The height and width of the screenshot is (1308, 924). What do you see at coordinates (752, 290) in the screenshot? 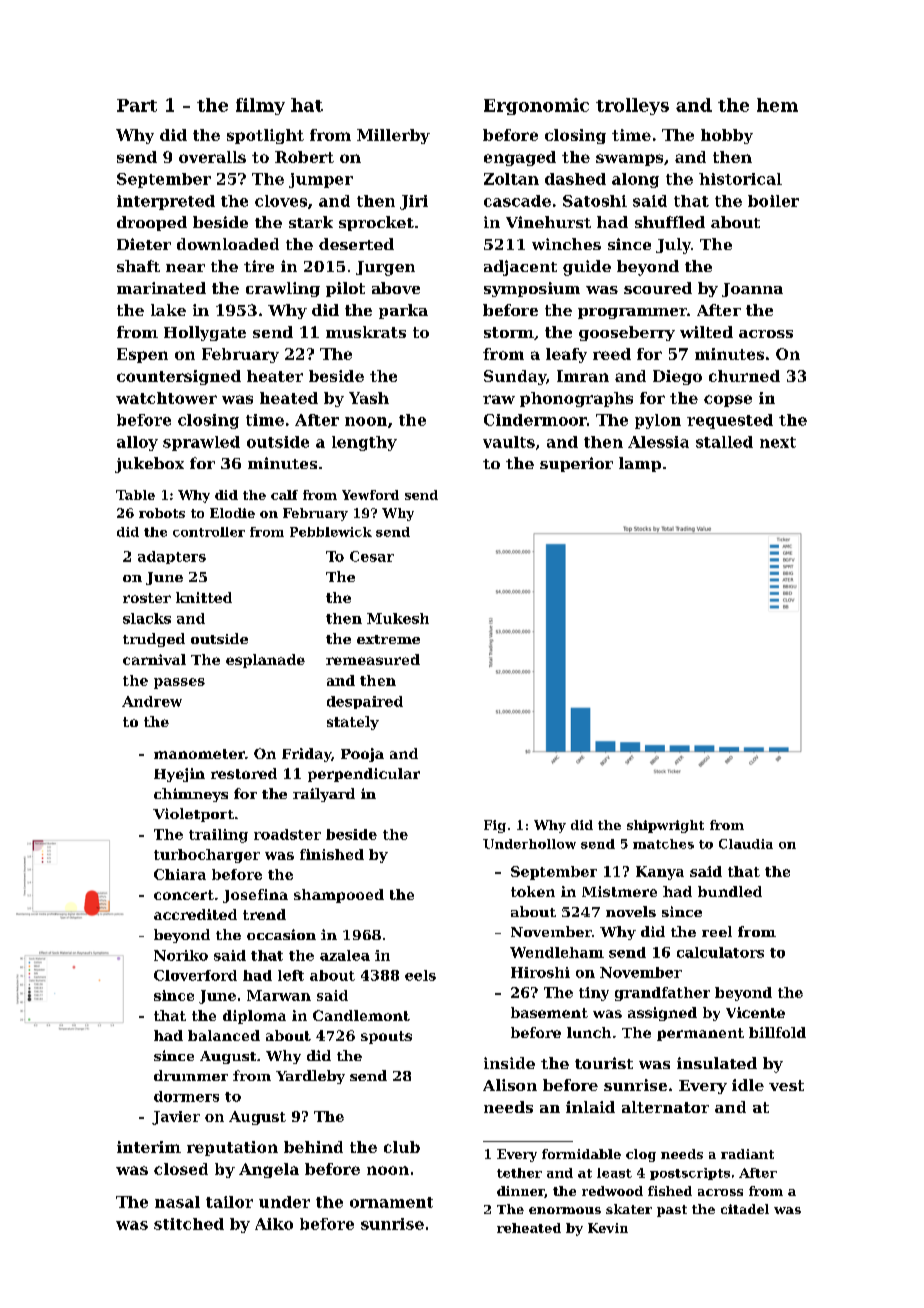
I see `Joanna` at bounding box center [752, 290].
